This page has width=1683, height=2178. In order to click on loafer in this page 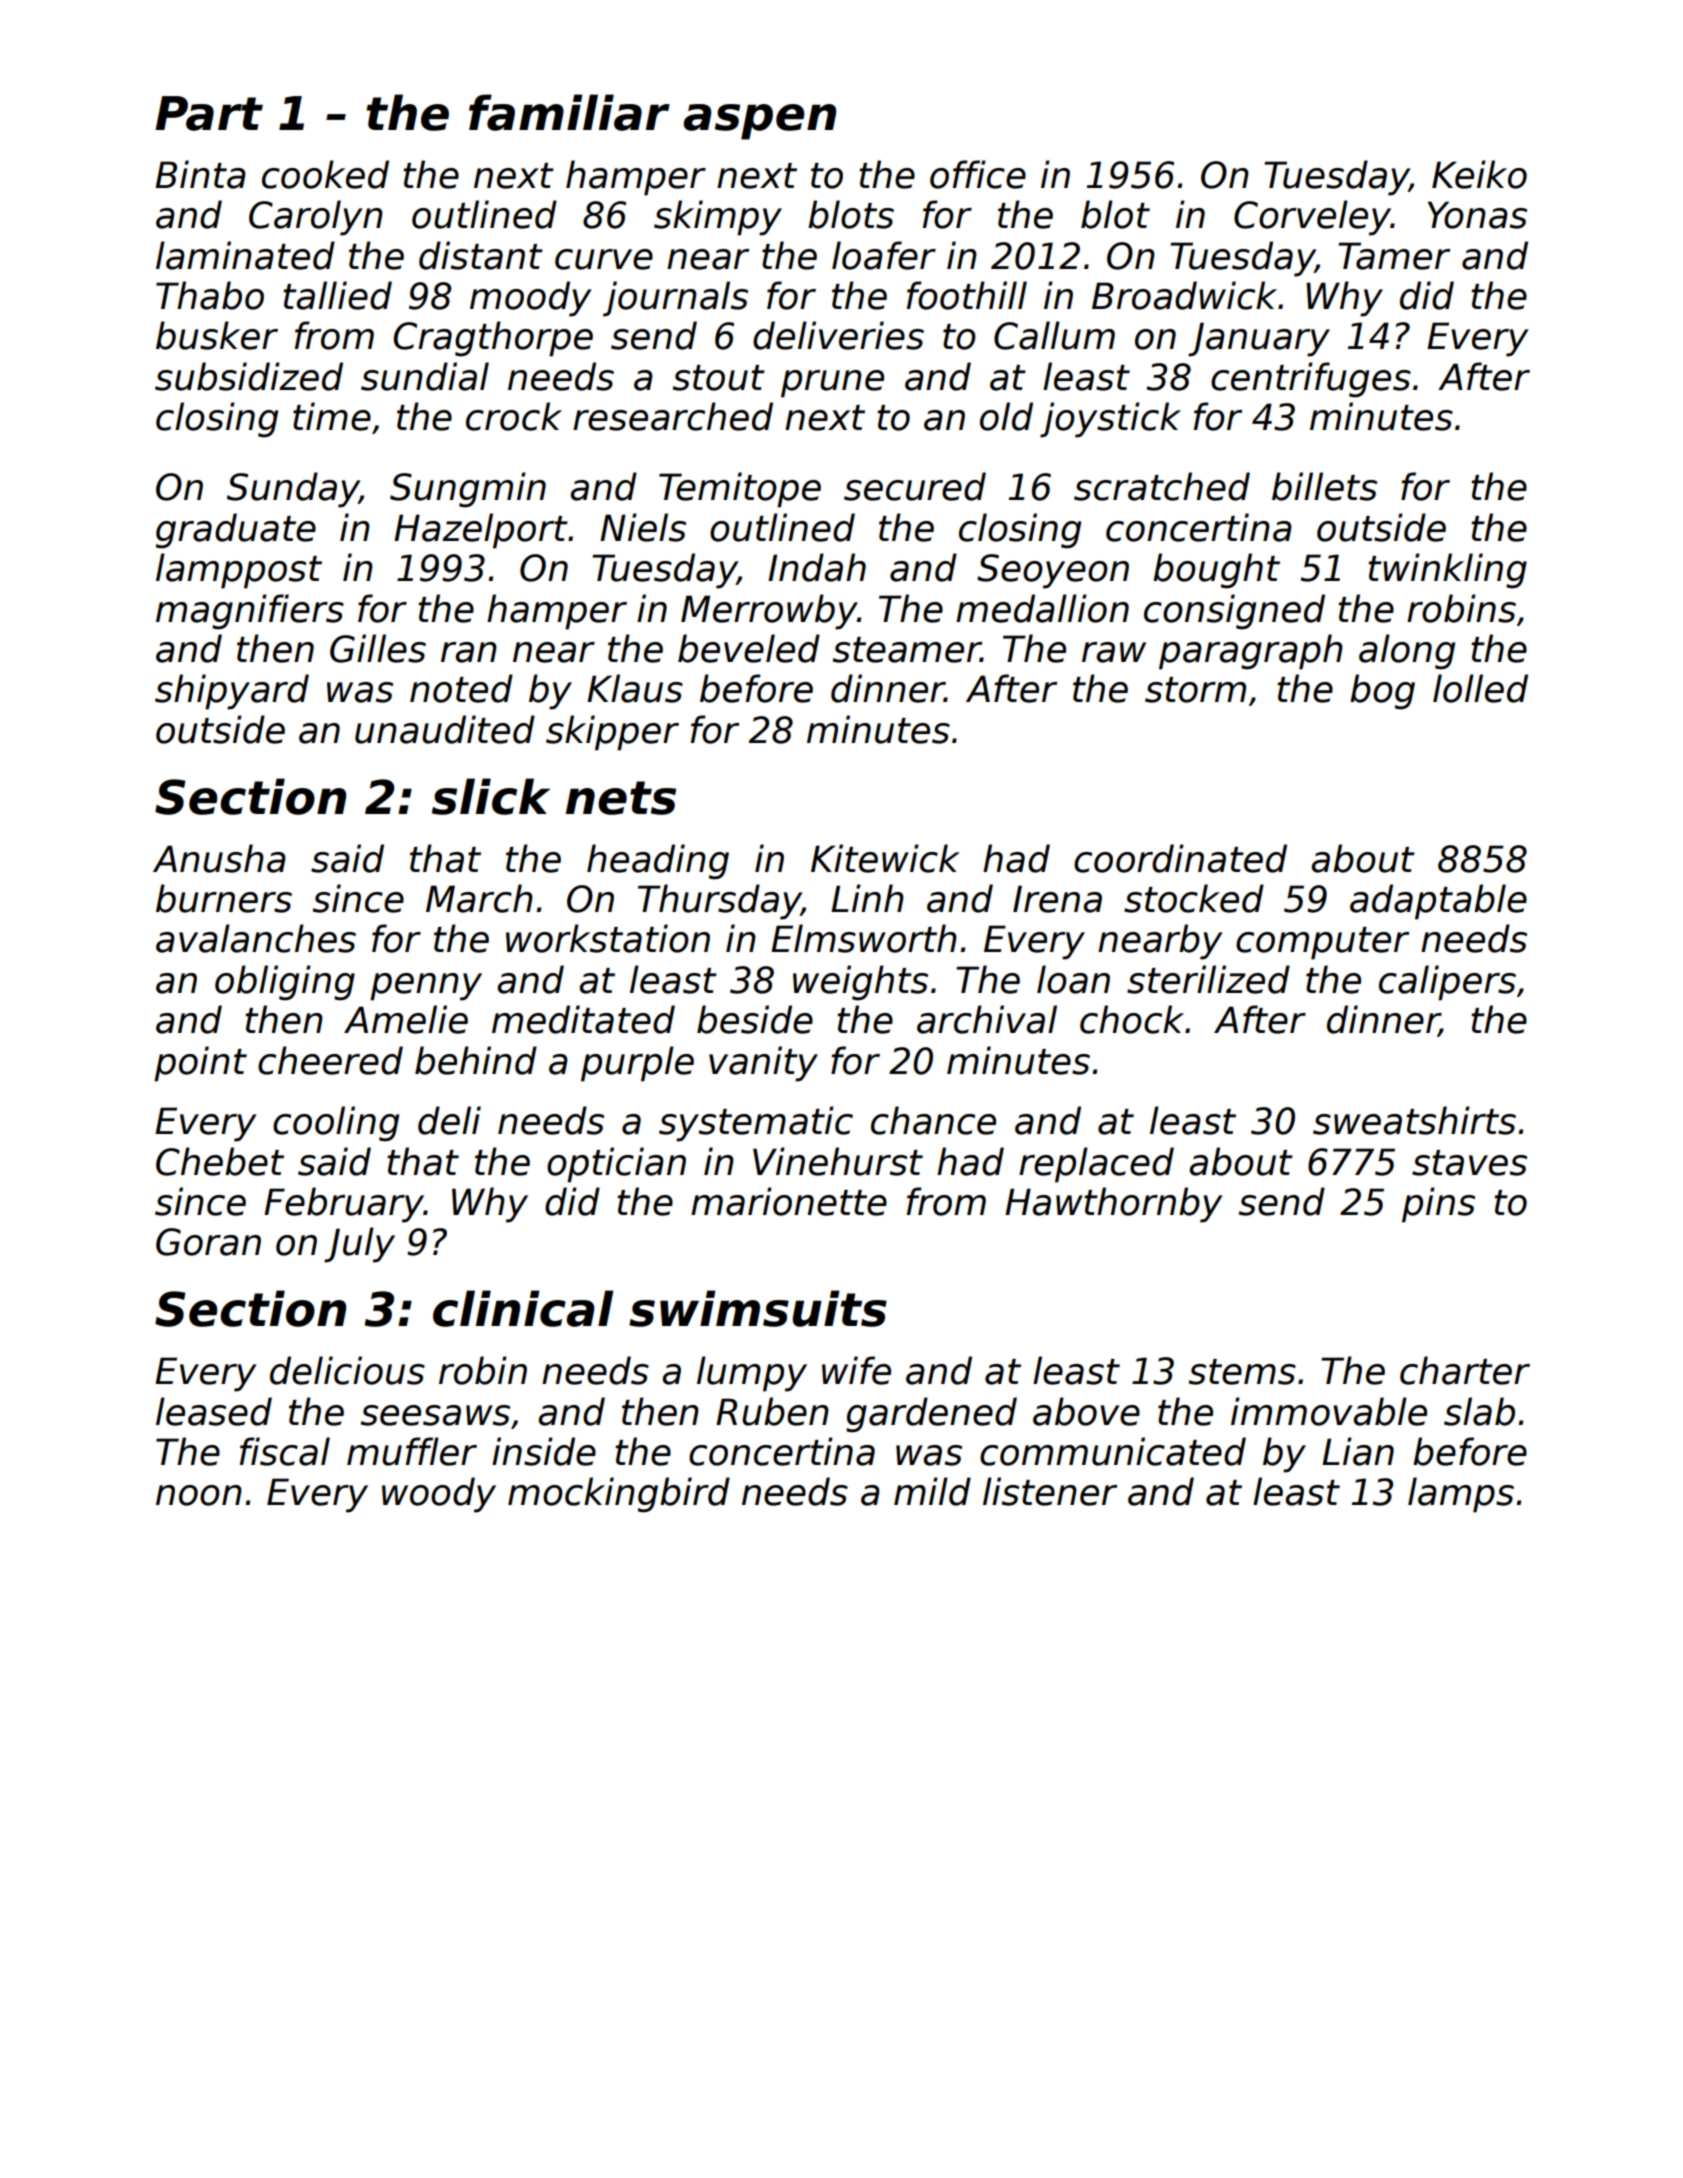, I will do `click(884, 255)`.
